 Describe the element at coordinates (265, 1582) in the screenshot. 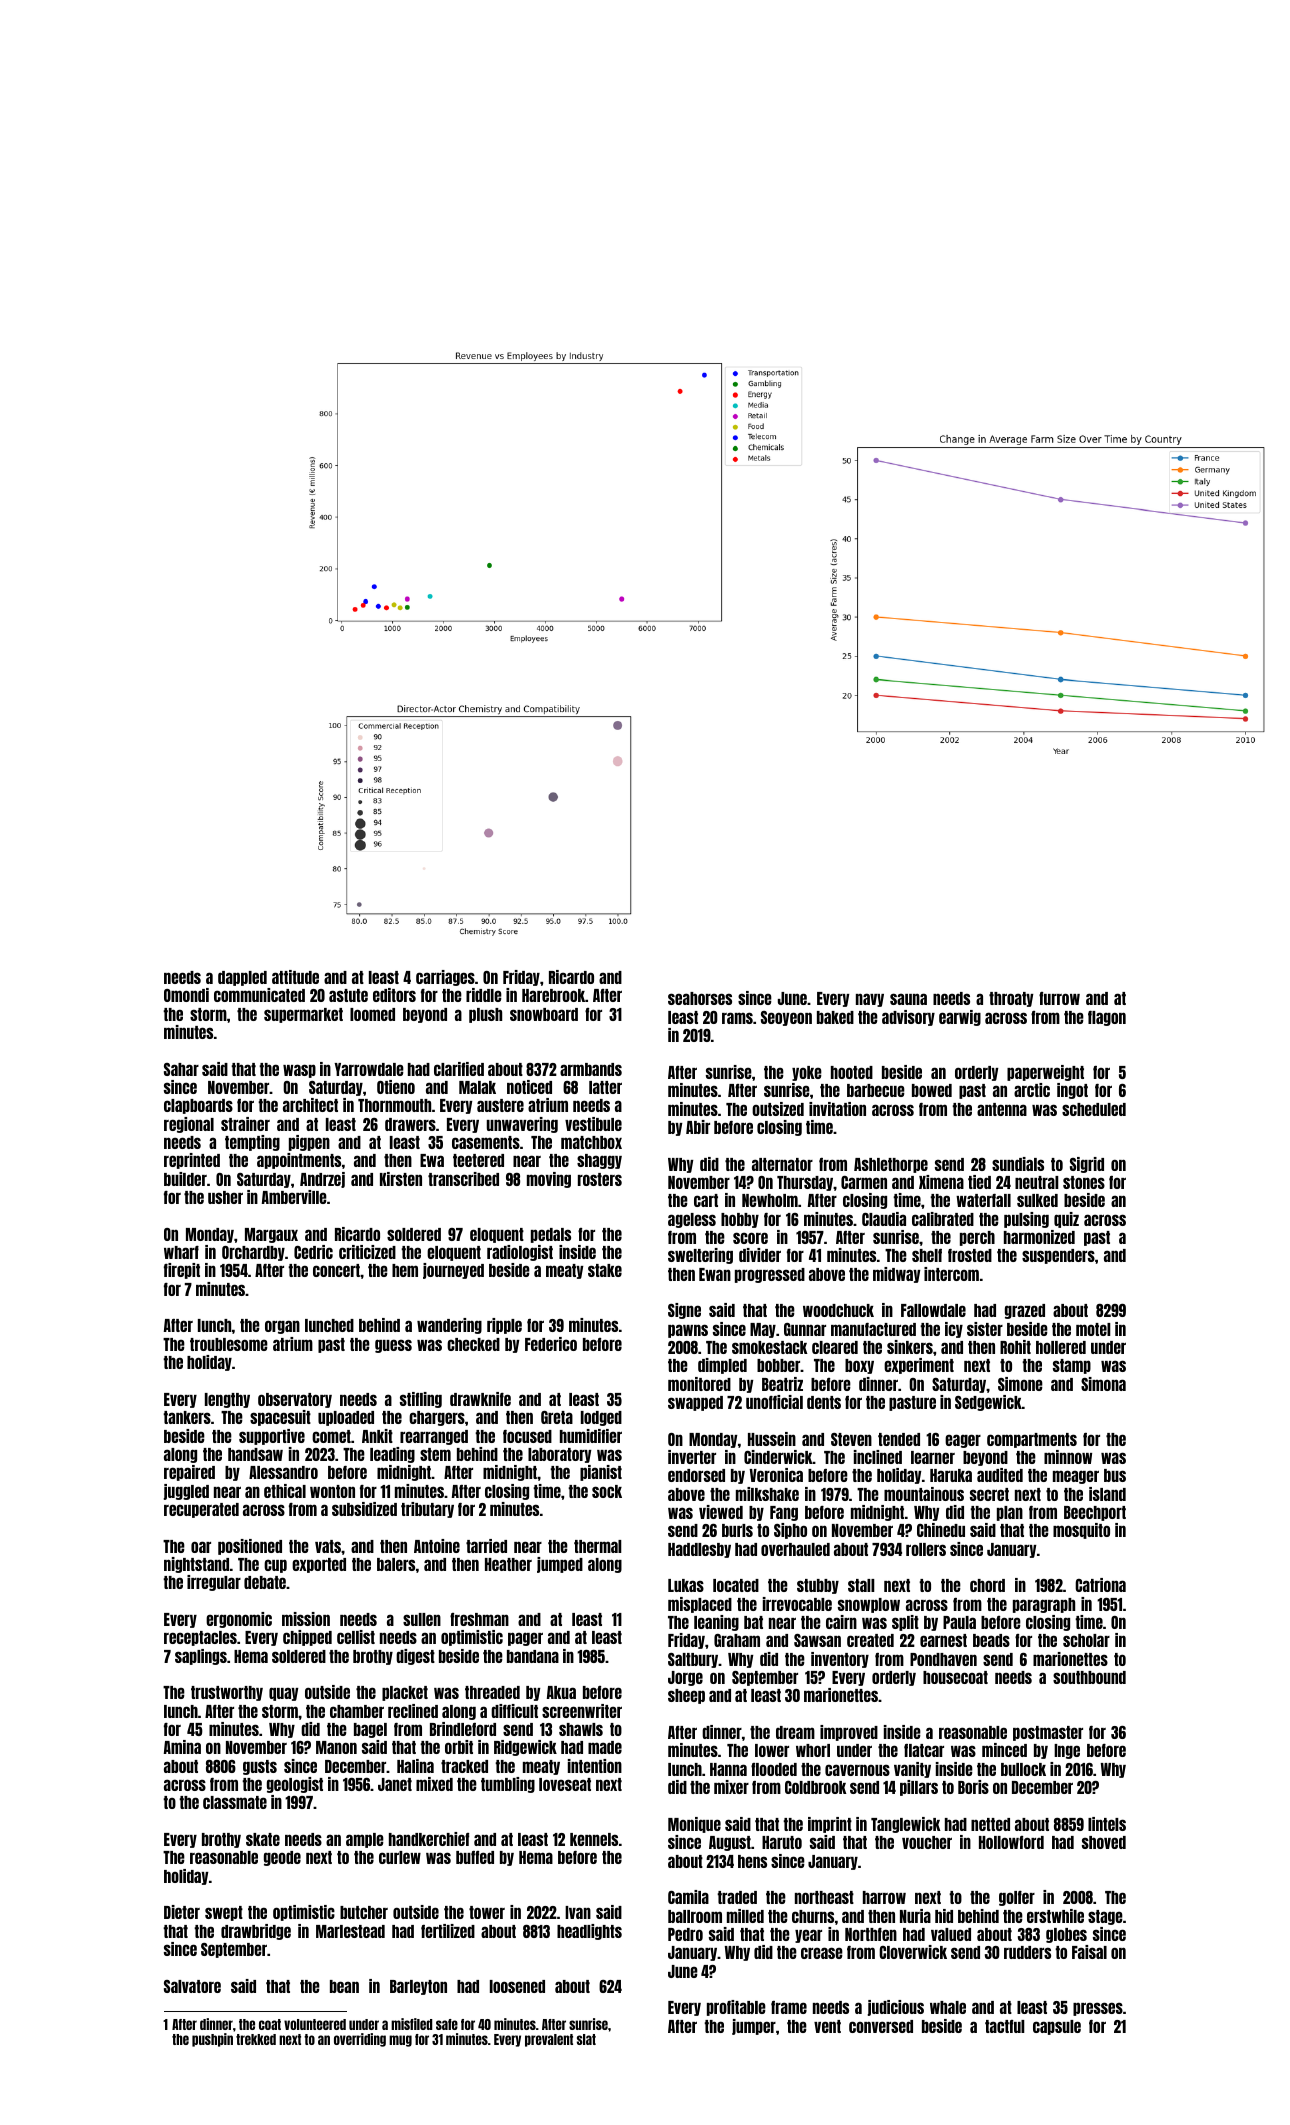

I see `debate` at that location.
